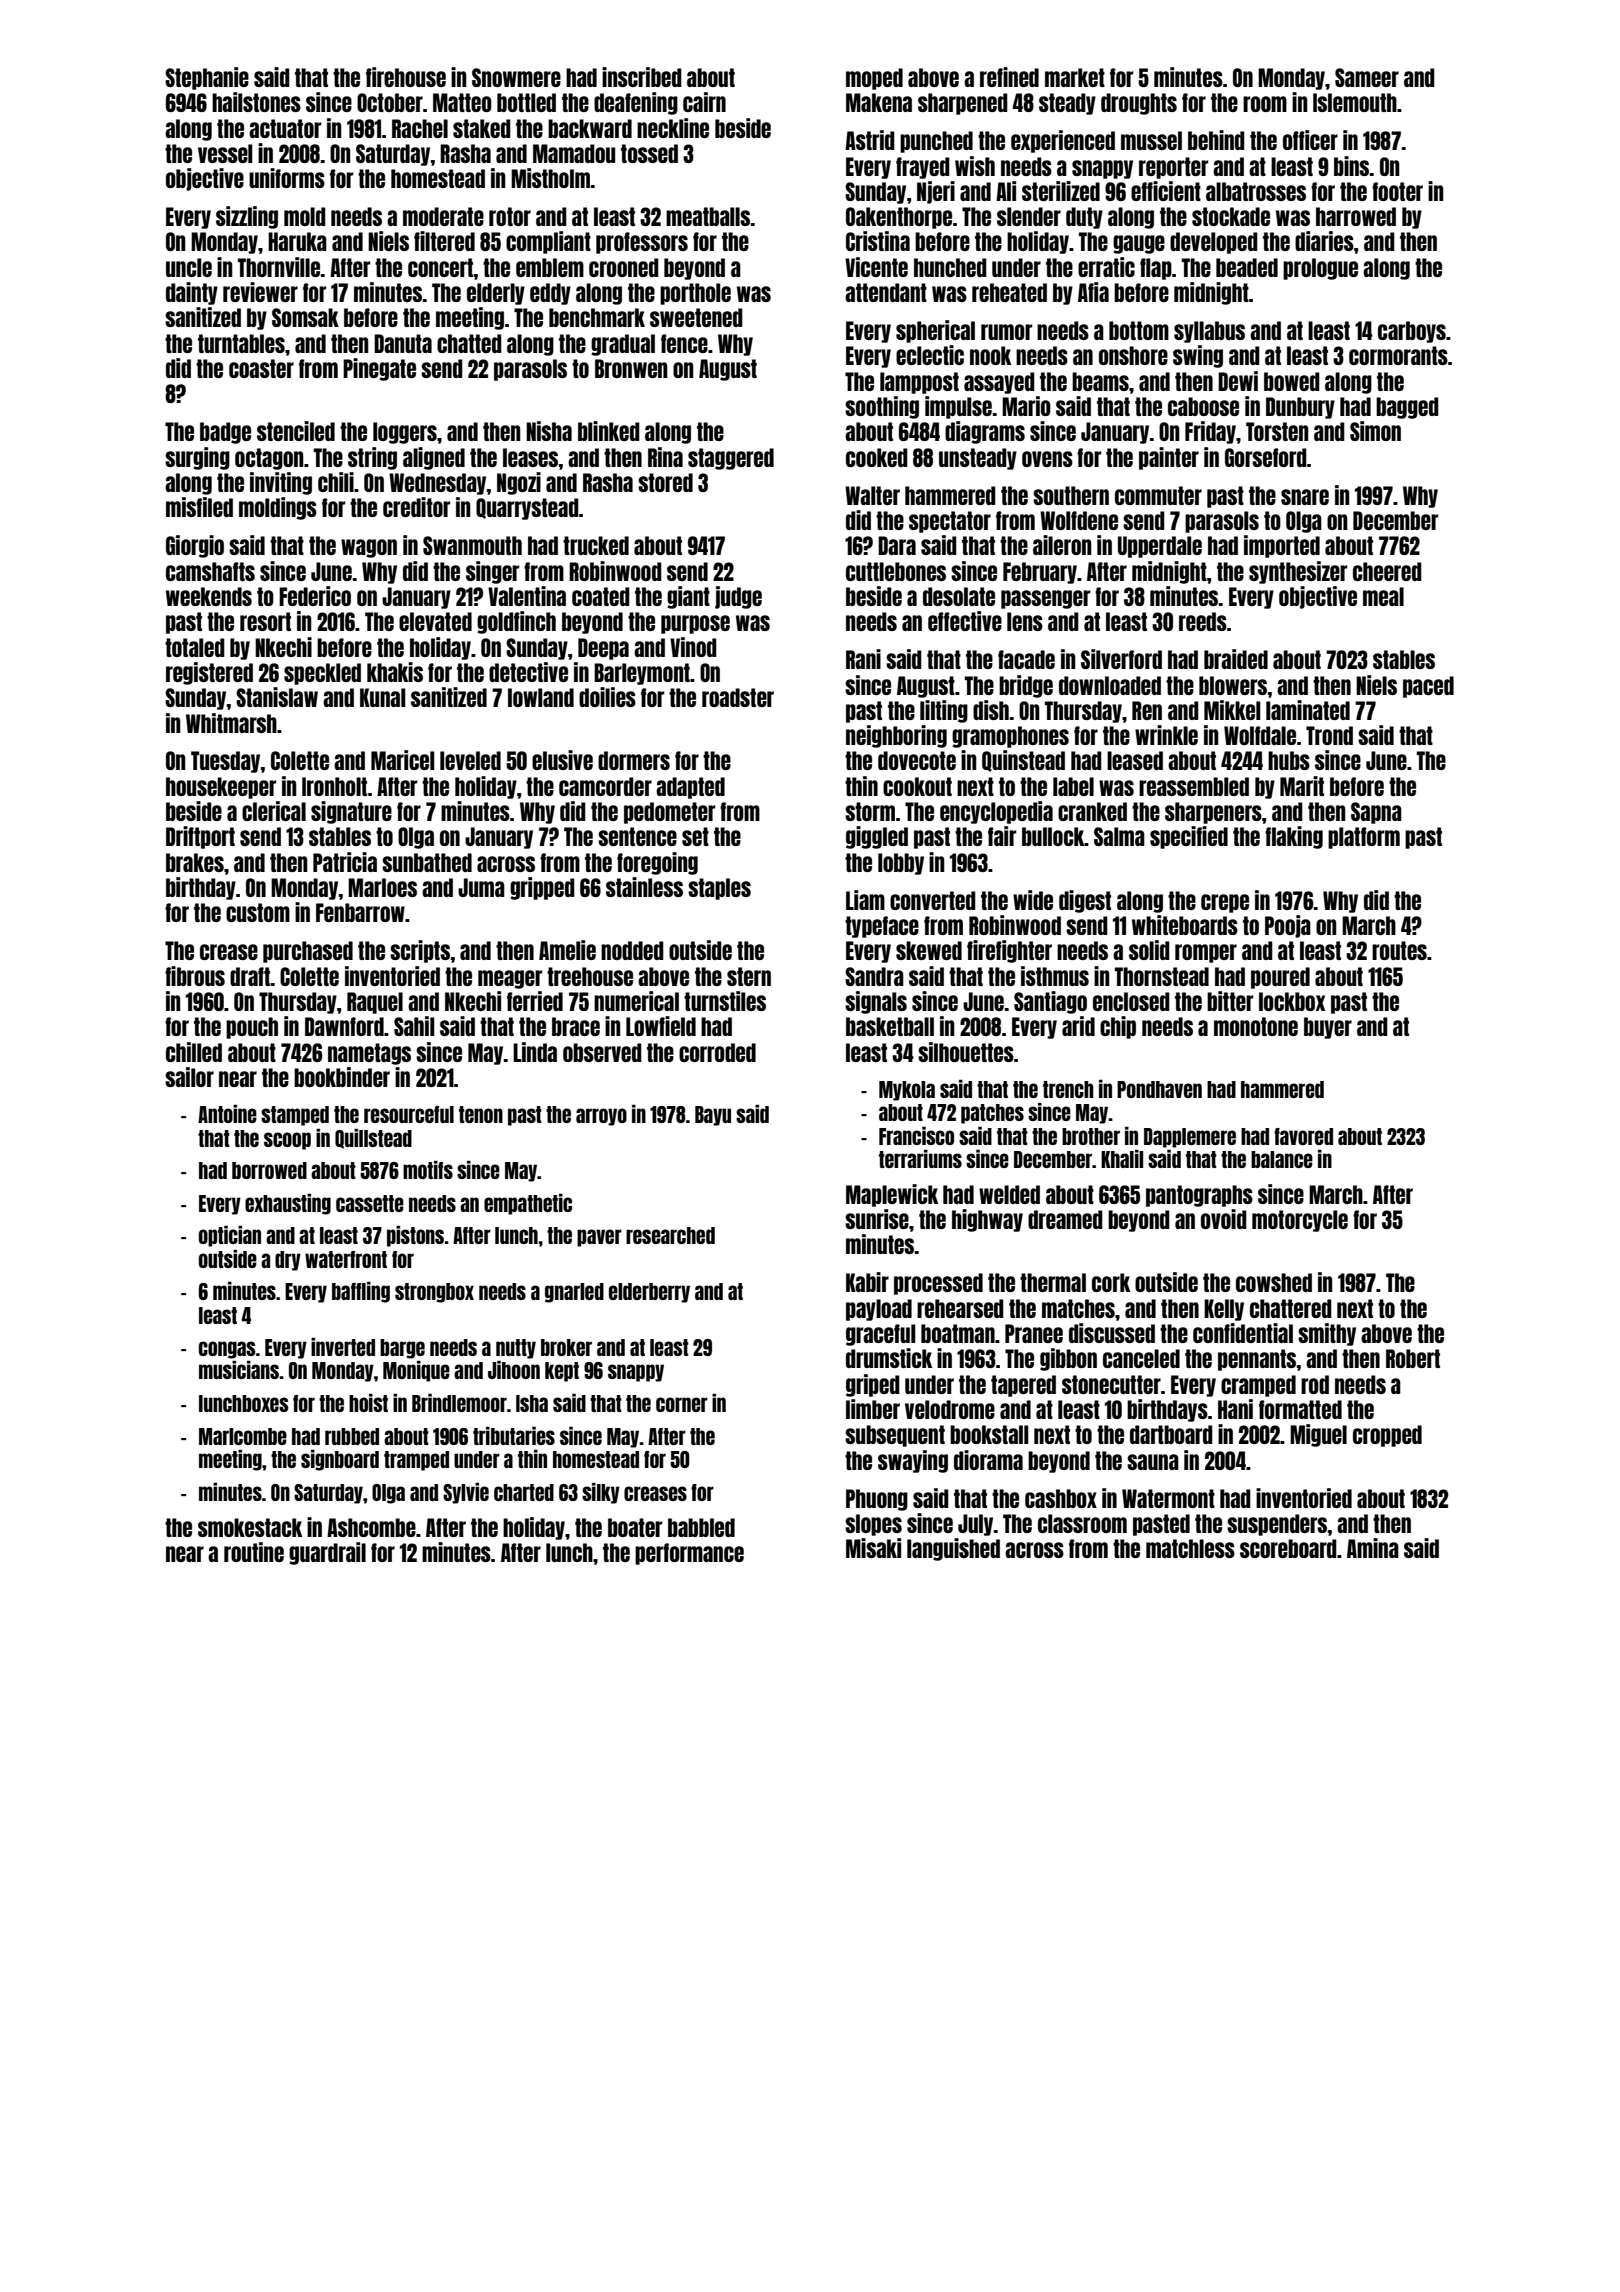 The height and width of the page is (2292, 1620). What do you see at coordinates (1412, 332) in the page?
I see `carboys` at bounding box center [1412, 332].
